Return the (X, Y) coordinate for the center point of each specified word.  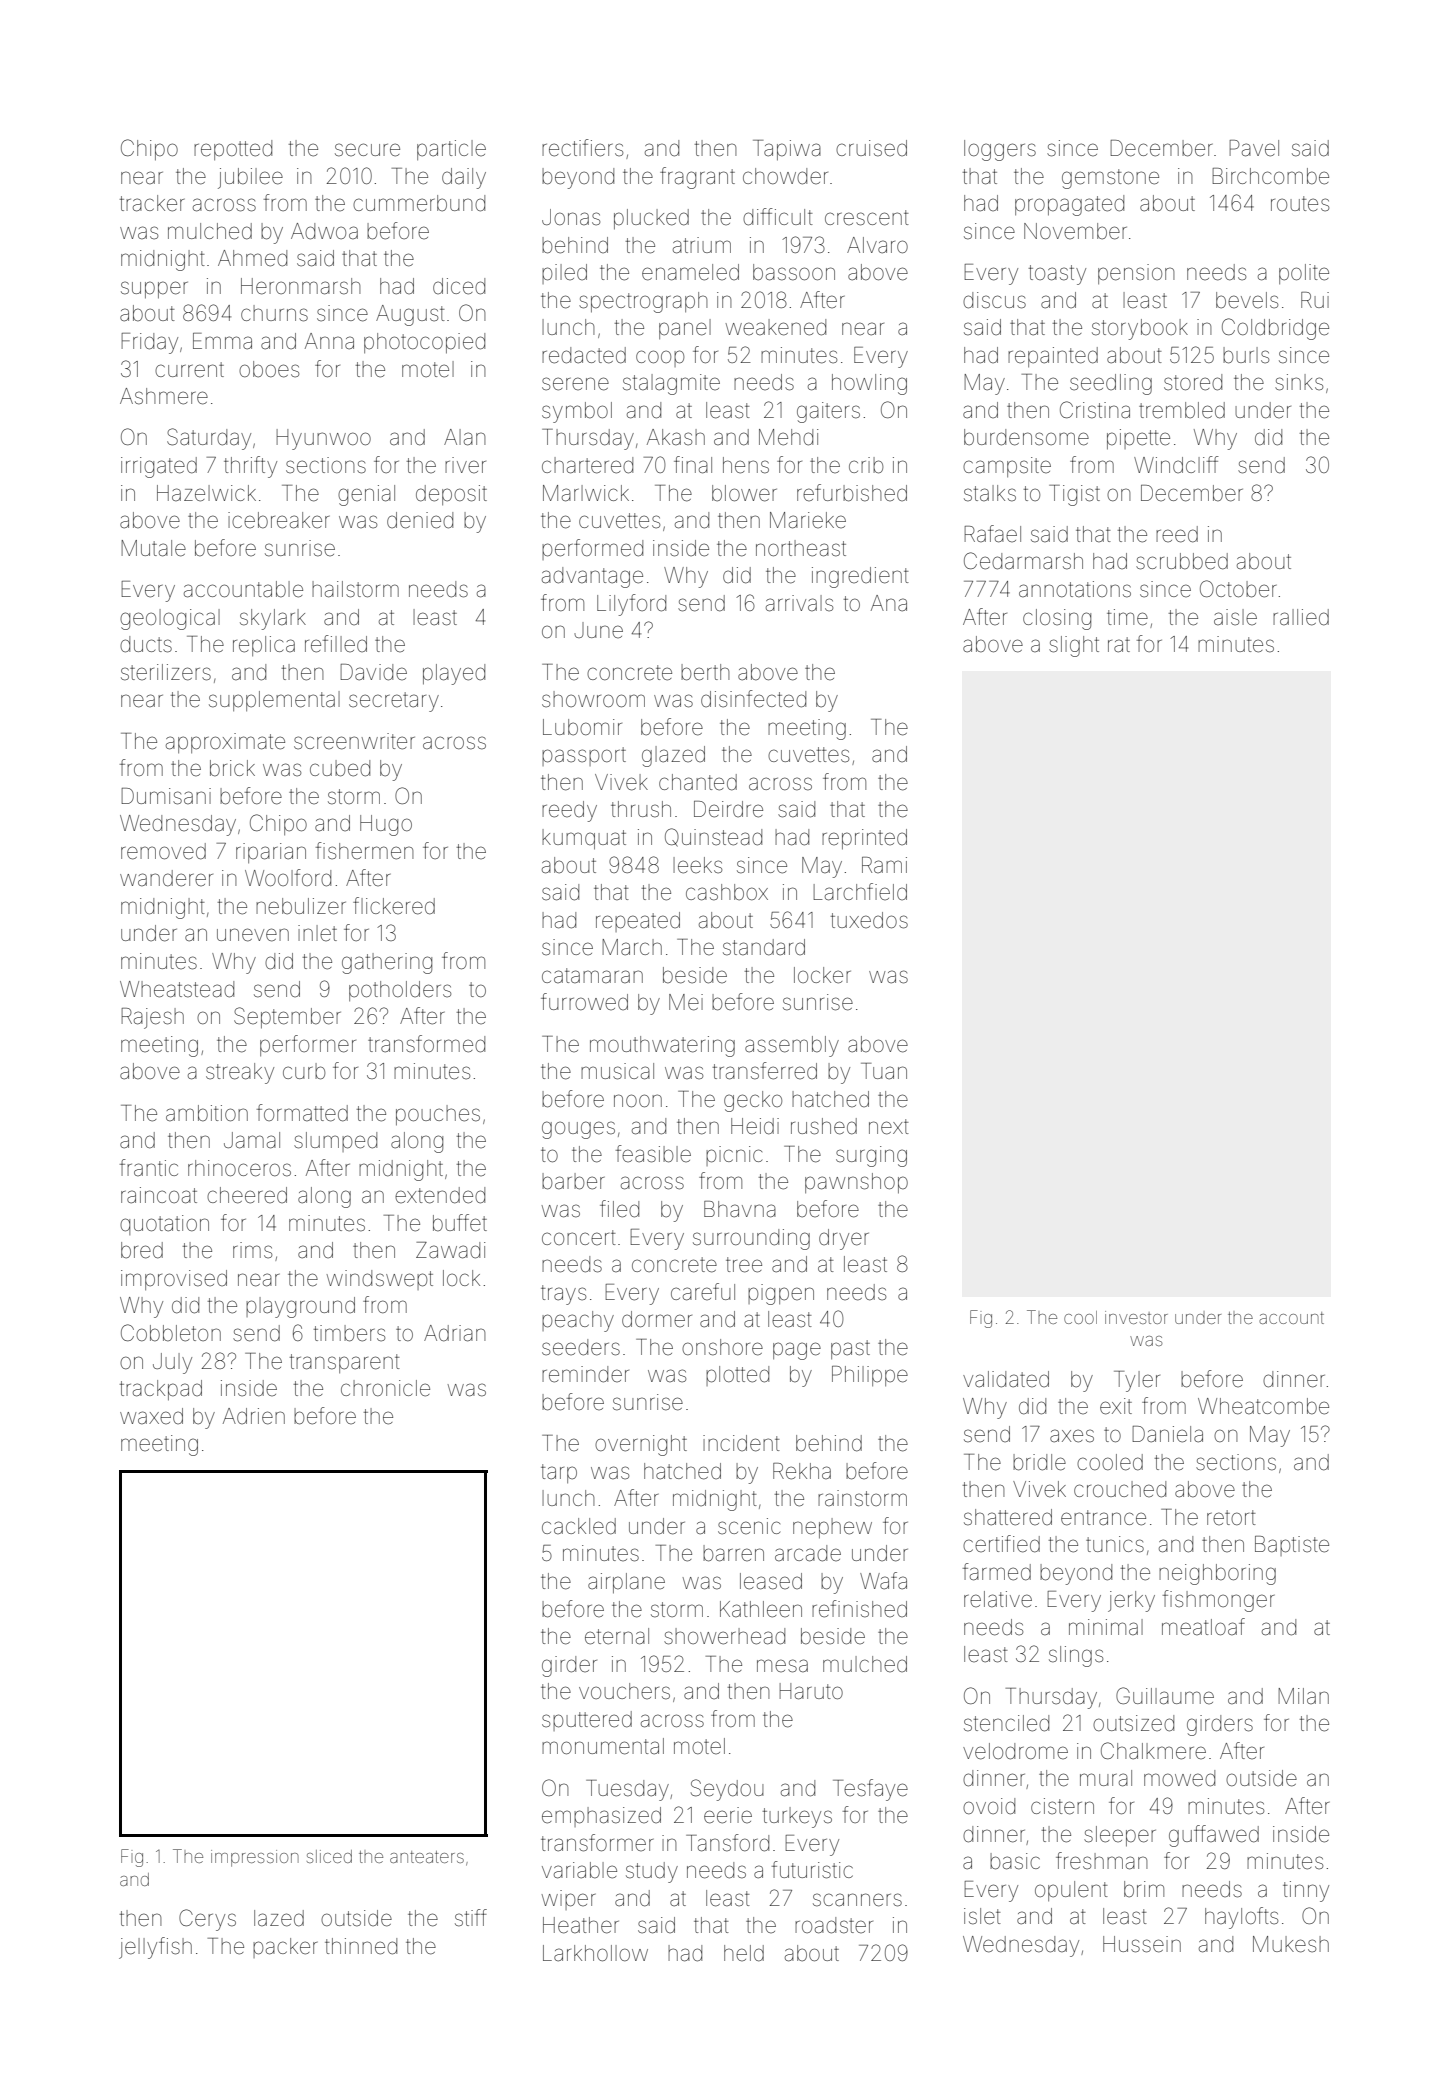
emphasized (601, 1817)
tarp (559, 1473)
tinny (1306, 1891)
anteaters (427, 1857)
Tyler (1137, 1381)
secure (367, 150)
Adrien (254, 1416)
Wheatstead (177, 989)
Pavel (1254, 148)
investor (1136, 1317)
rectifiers (582, 148)
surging (871, 1156)
